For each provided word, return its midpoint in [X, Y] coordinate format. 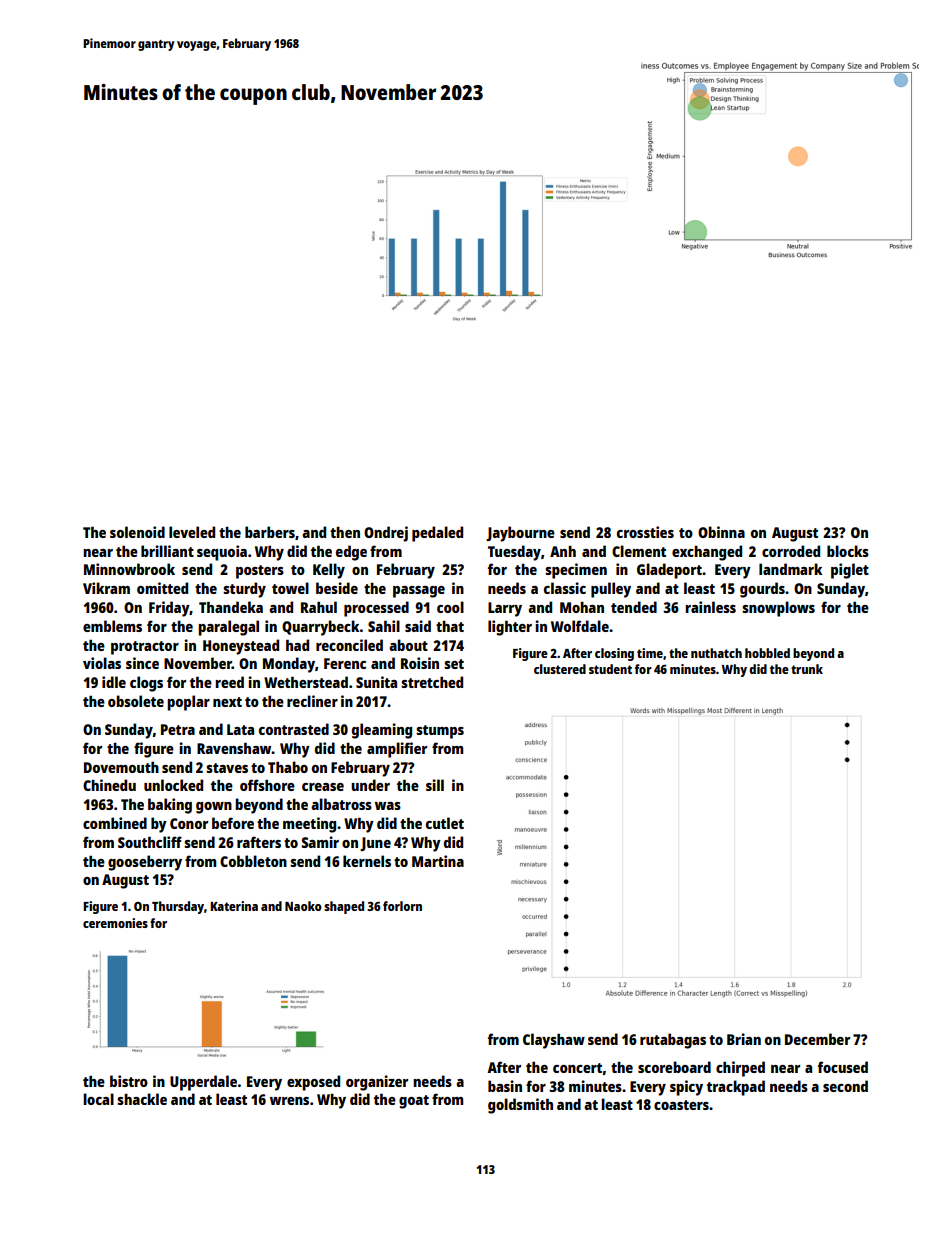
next [227, 702]
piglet [850, 571]
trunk [807, 669]
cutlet [445, 823]
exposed [313, 1083]
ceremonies [115, 923]
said [418, 626]
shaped [344, 907]
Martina [438, 861]
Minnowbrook [129, 569]
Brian [744, 1039]
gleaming [382, 731]
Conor [189, 823]
